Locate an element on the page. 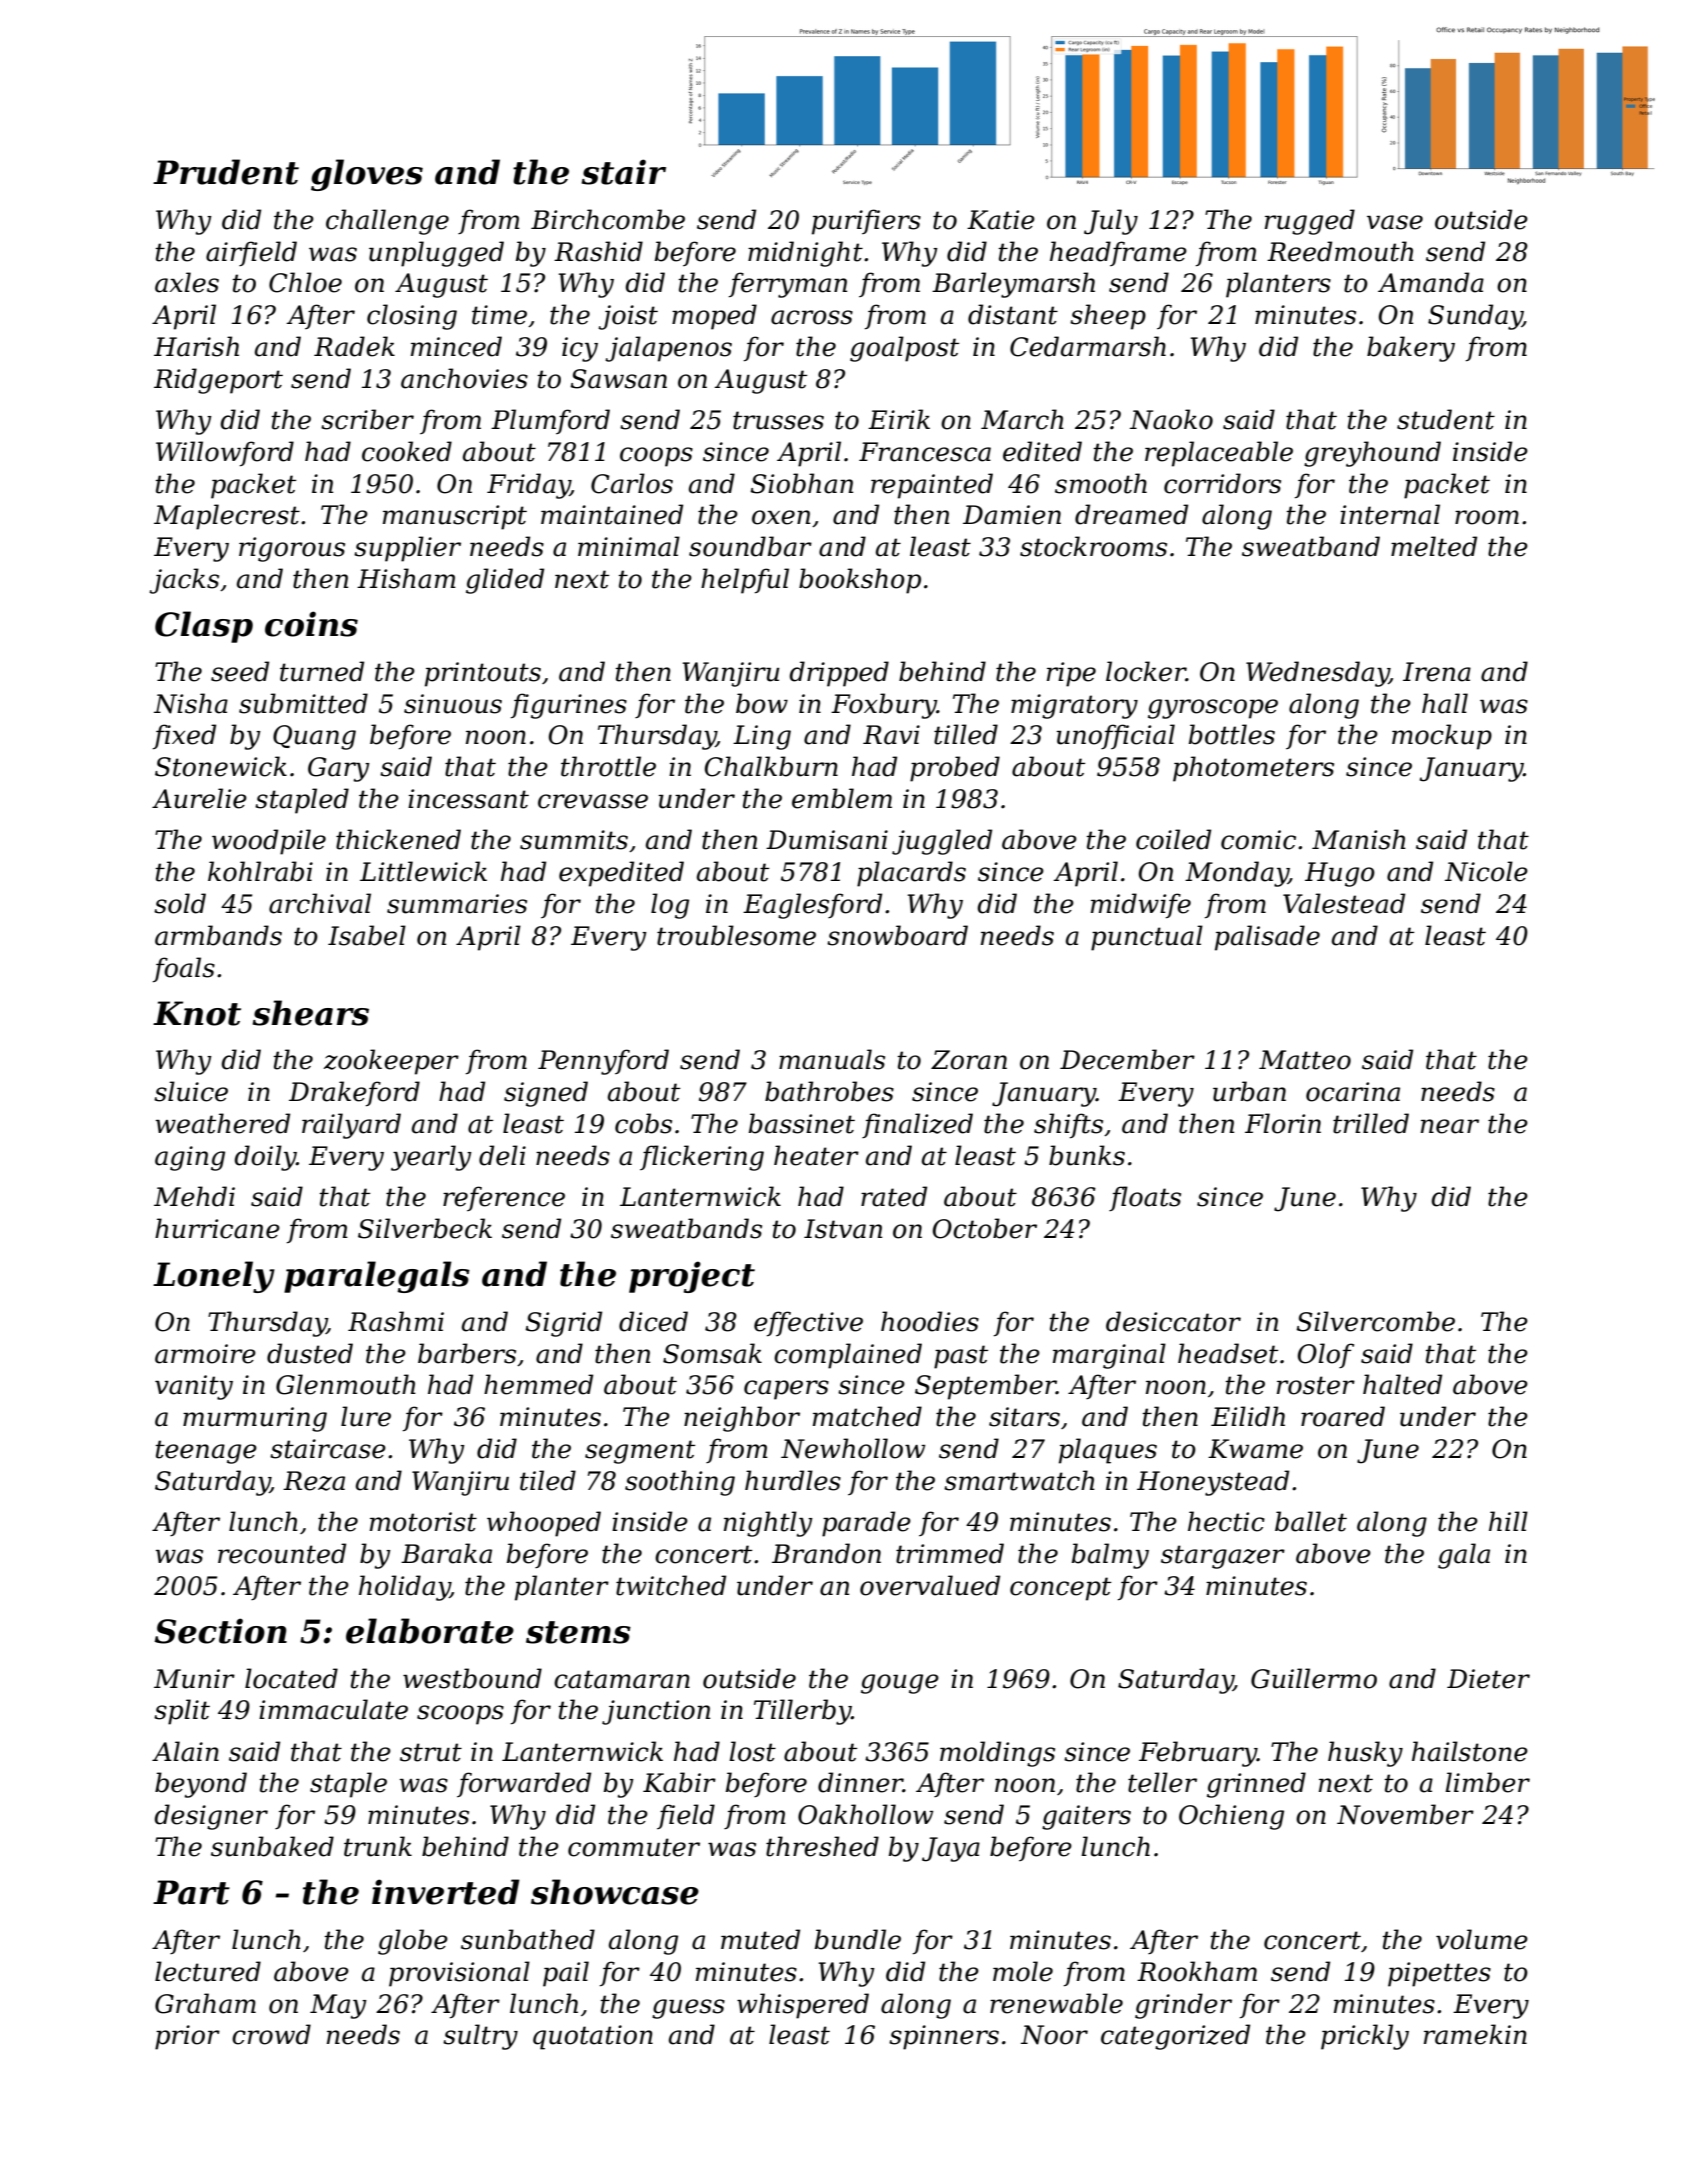 This document has height=2178, width=1683. hoodies is located at coordinates (930, 1321).
